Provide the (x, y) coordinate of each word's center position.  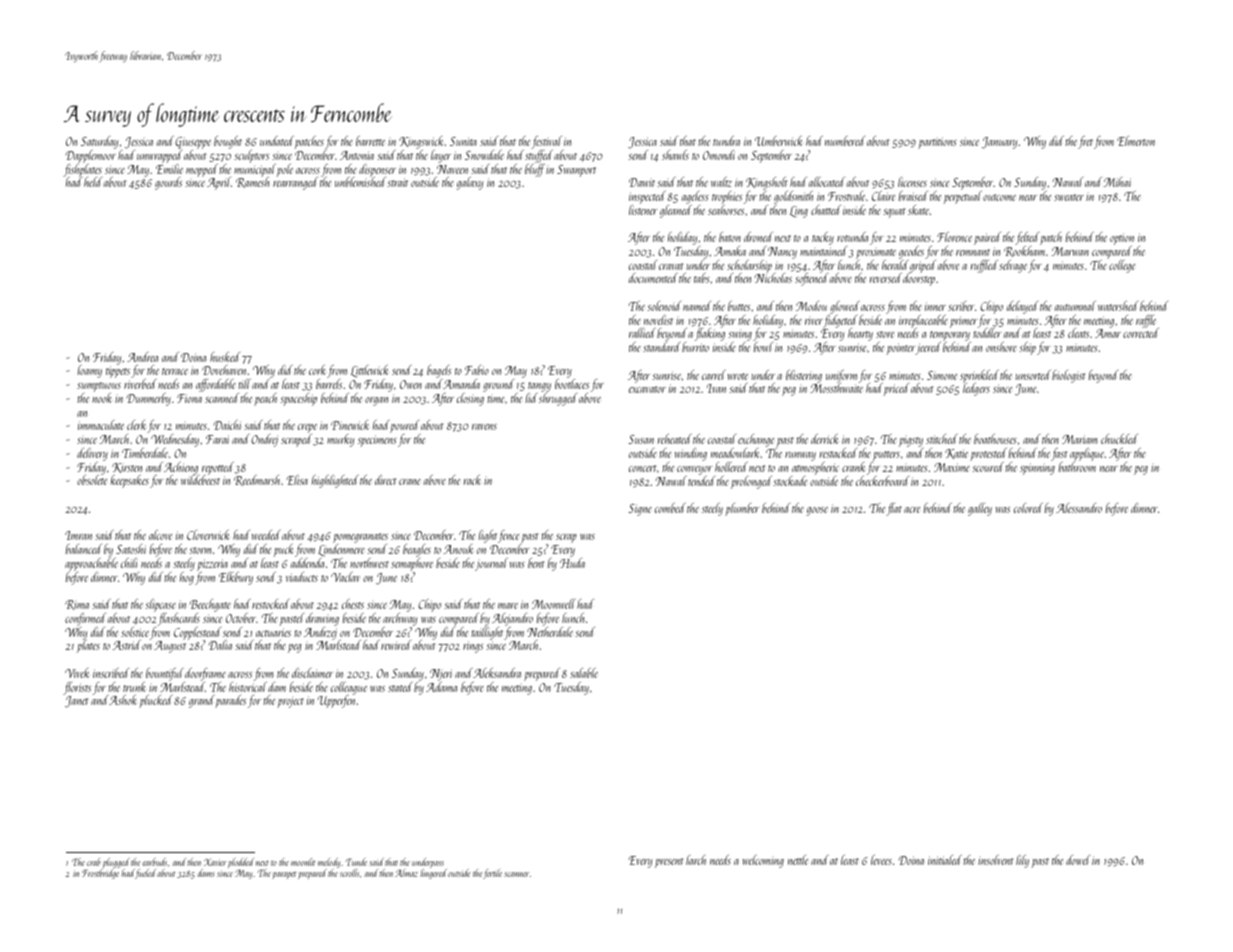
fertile (492, 874)
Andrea (142, 357)
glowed (845, 307)
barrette (370, 141)
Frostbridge (100, 874)
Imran (78, 535)
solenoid (664, 306)
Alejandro (512, 619)
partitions (937, 143)
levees (881, 860)
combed (670, 508)
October (241, 618)
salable (584, 673)
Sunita (463, 141)
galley (980, 509)
